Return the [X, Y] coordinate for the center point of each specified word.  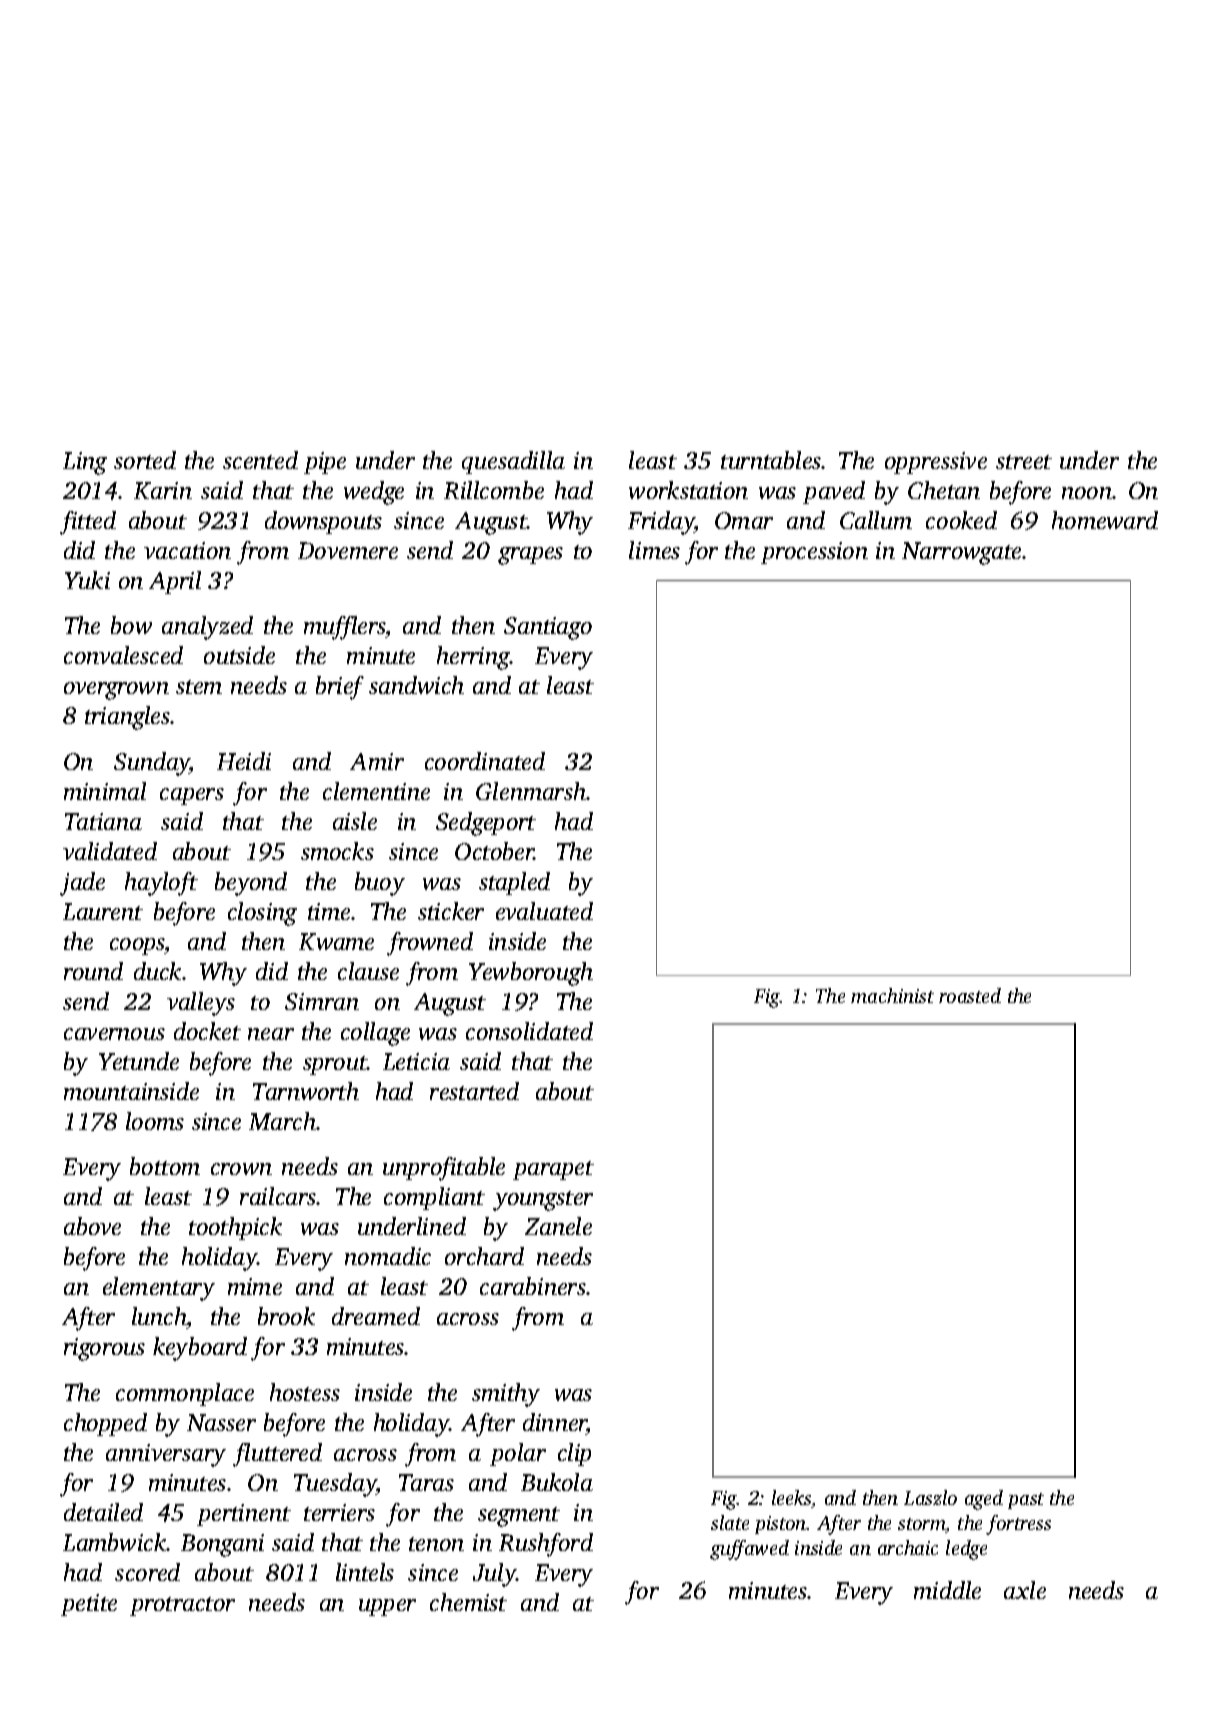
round [93, 971]
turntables [771, 460]
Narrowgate [961, 553]
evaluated [544, 911]
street [1024, 462]
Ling [85, 463]
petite [89, 1605]
